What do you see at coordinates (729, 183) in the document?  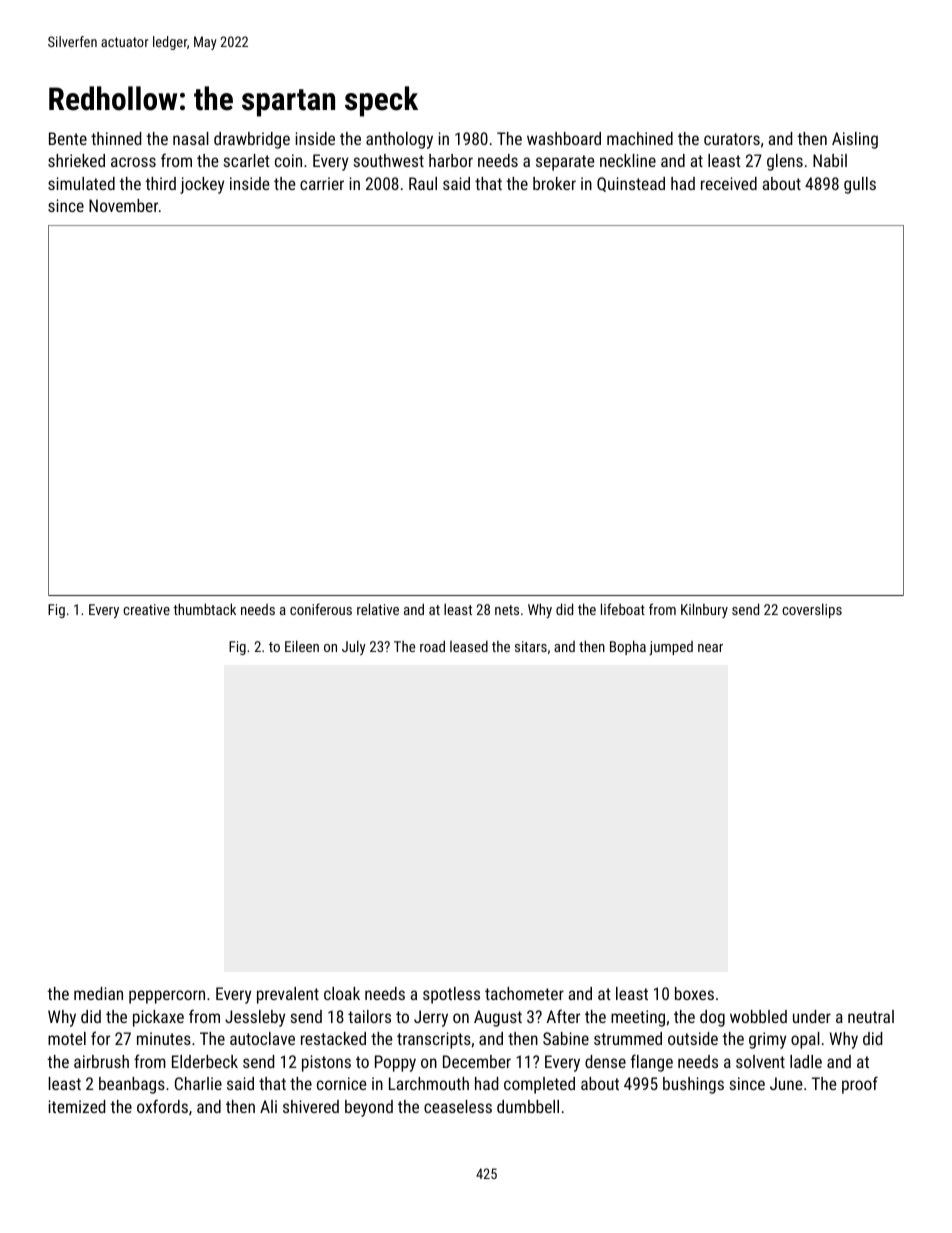 I see `received` at bounding box center [729, 183].
